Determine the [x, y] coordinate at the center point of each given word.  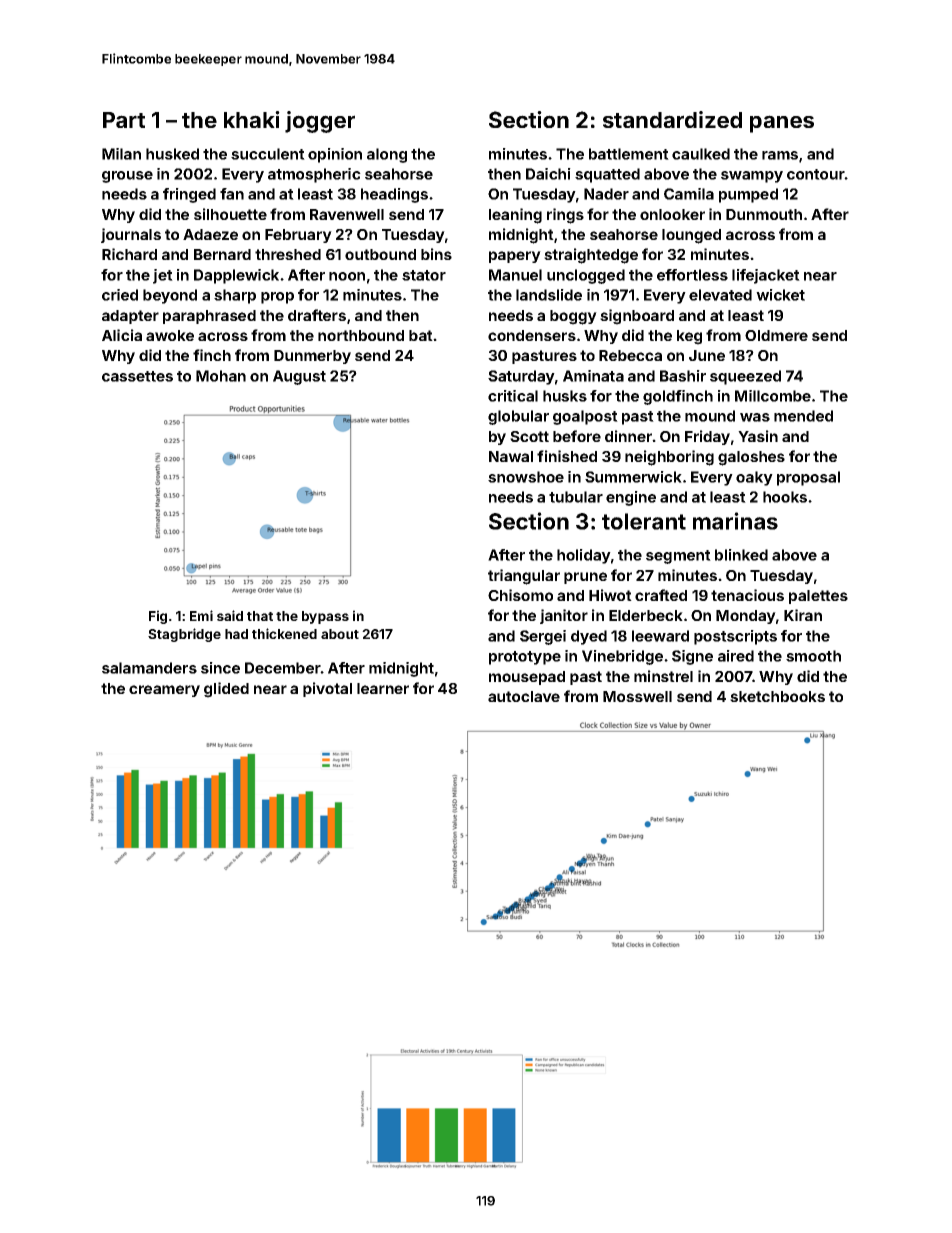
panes [782, 124]
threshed [288, 254]
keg [689, 337]
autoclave [524, 696]
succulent [268, 154]
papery [515, 257]
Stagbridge [184, 635]
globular [518, 417]
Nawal [511, 456]
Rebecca [630, 355]
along [387, 155]
